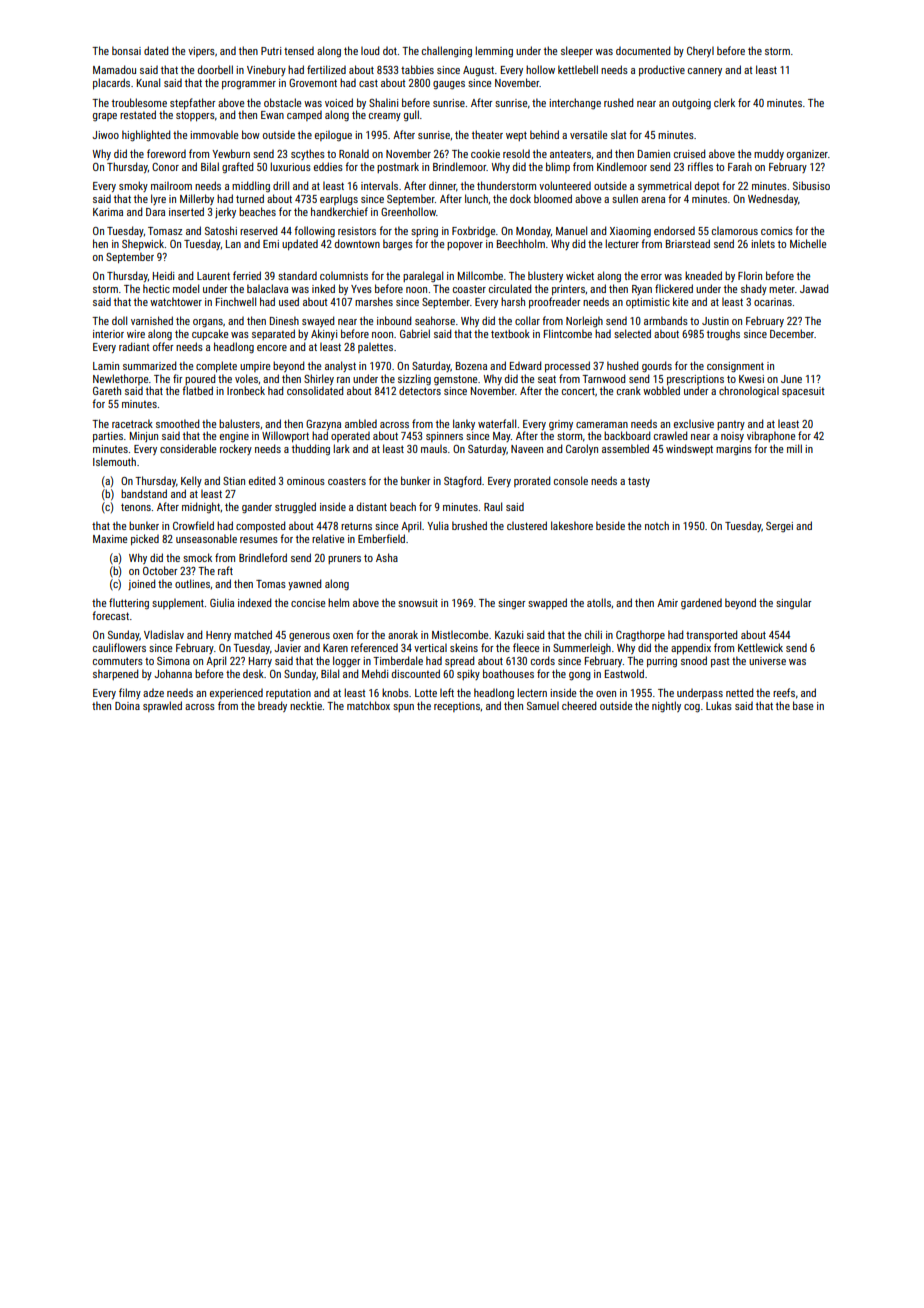  I want to click on Harry, so click(260, 662).
